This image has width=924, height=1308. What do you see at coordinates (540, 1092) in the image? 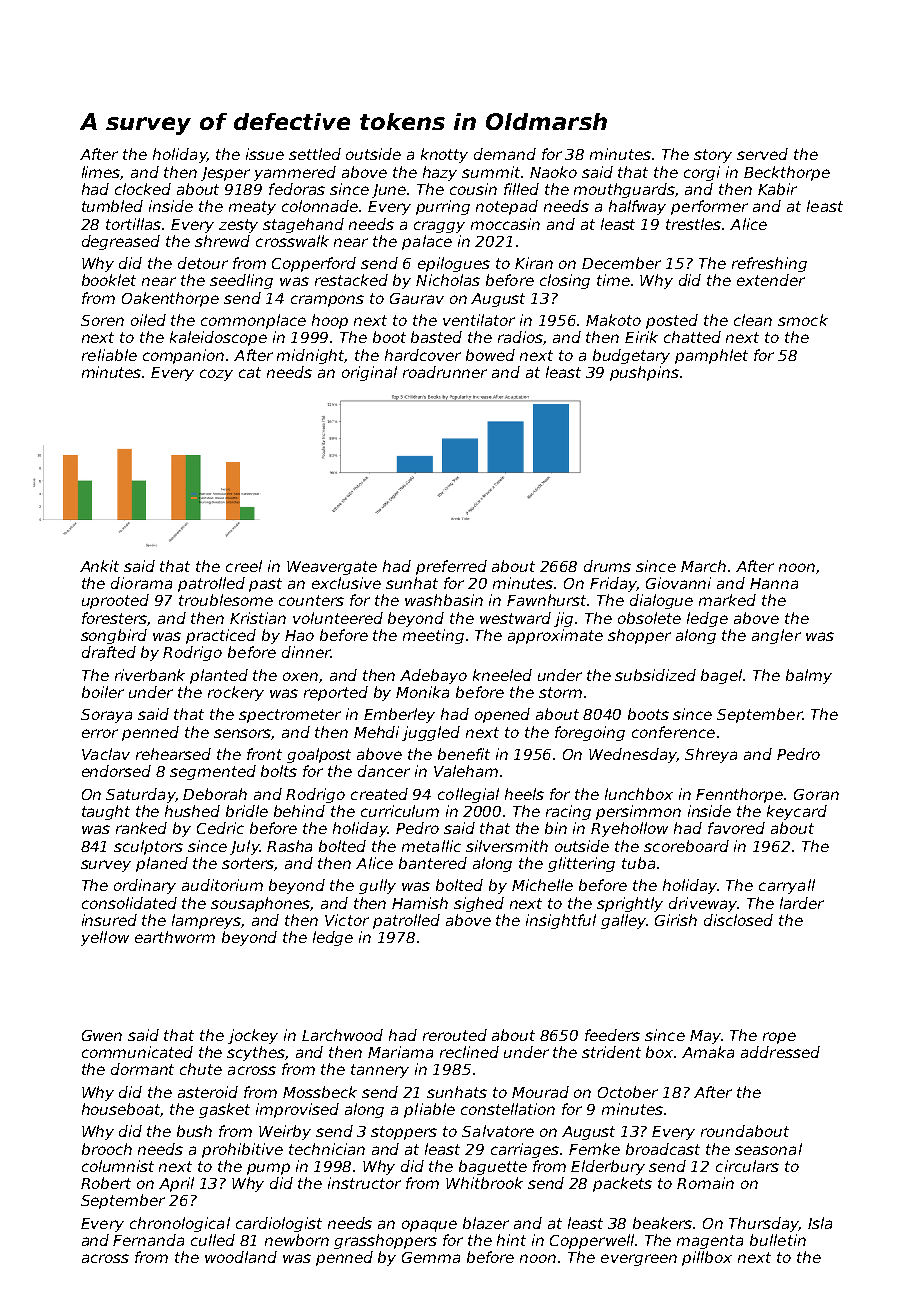
I see `Mourad` at bounding box center [540, 1092].
